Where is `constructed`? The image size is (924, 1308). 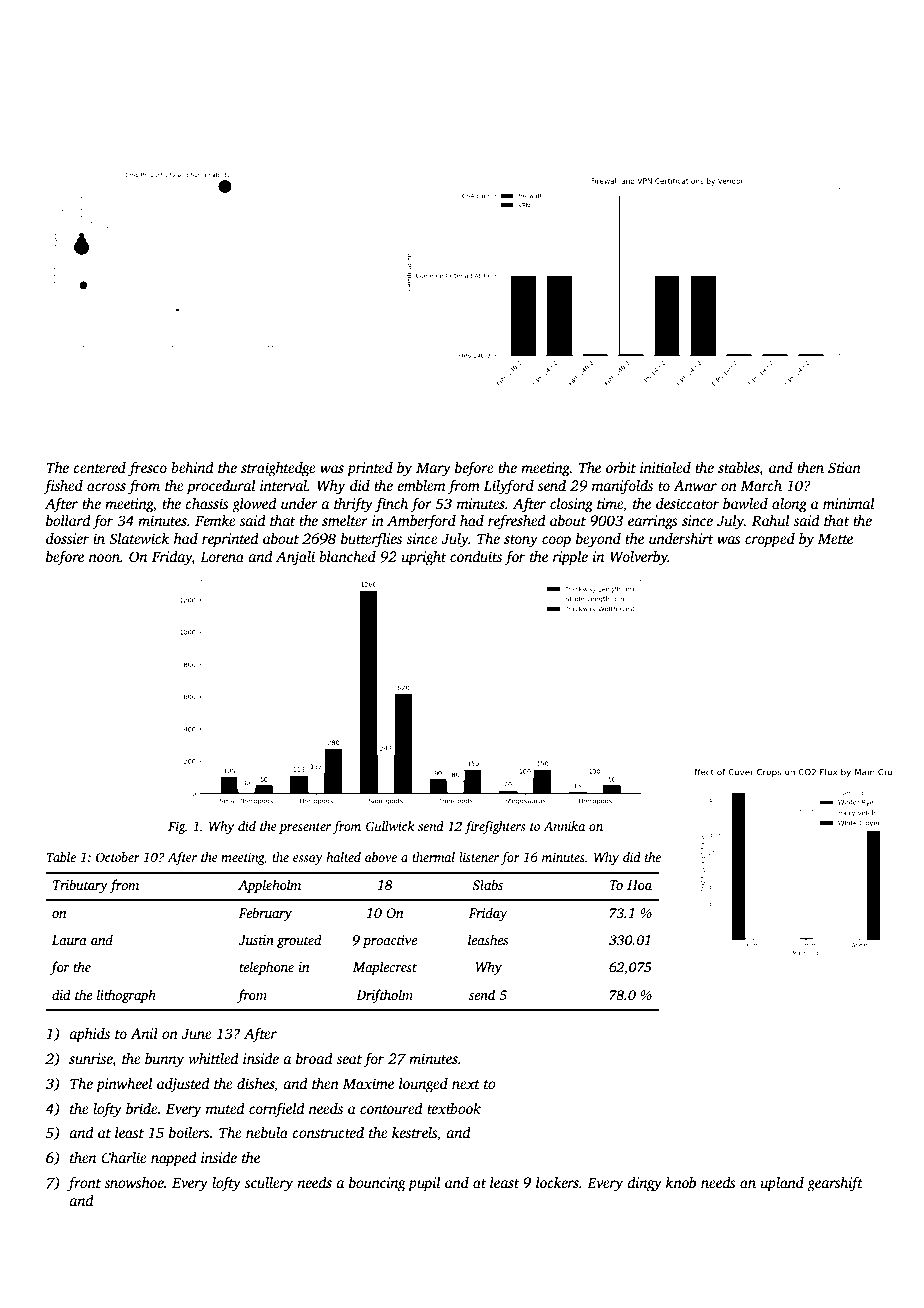 constructed is located at coordinates (328, 1132).
